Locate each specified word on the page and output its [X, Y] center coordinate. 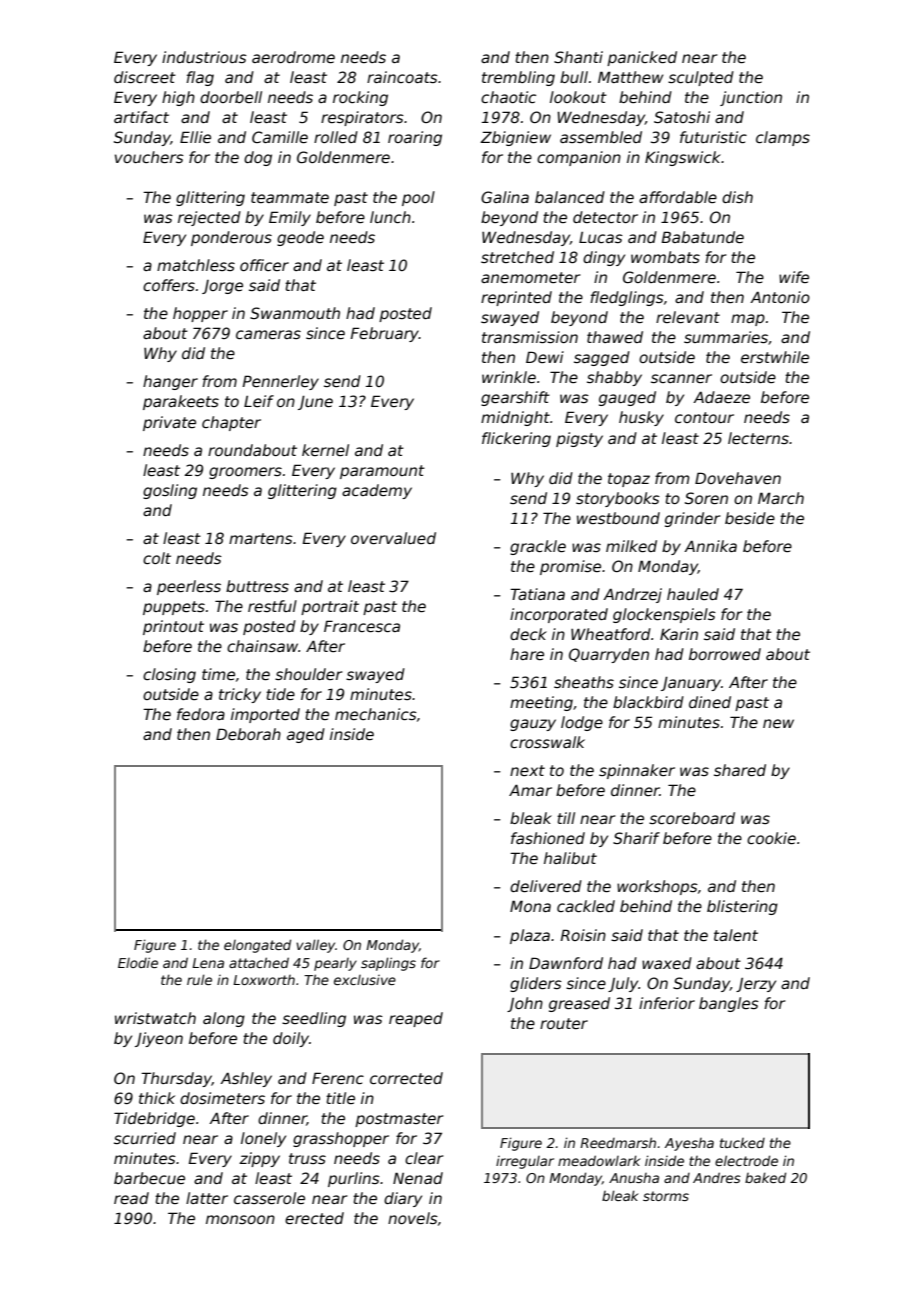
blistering [742, 907]
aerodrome [293, 57]
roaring [415, 138]
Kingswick [683, 158]
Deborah [248, 734]
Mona [530, 906]
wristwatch [155, 1018]
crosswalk [547, 742]
